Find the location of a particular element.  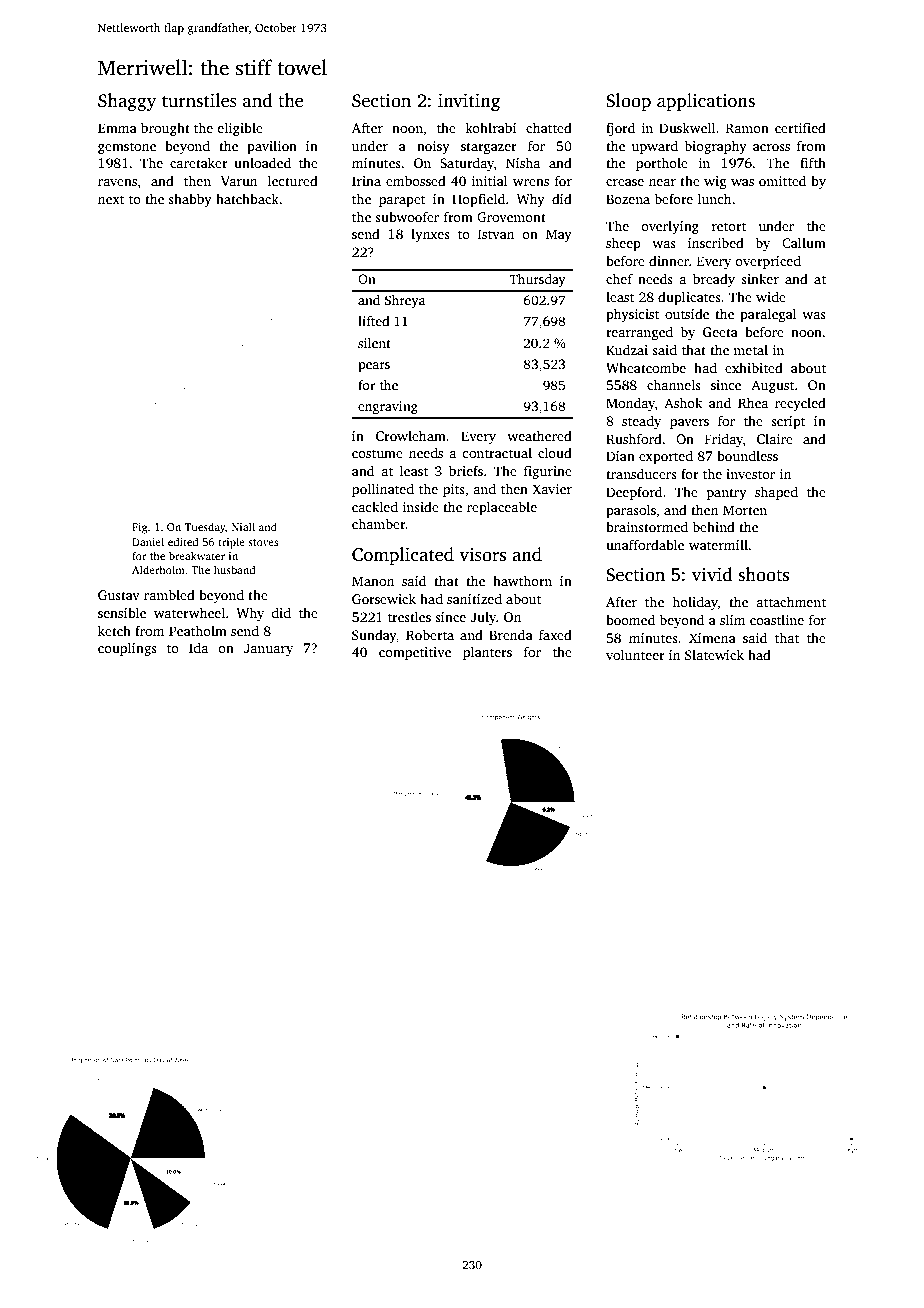

lifted is located at coordinates (374, 321).
